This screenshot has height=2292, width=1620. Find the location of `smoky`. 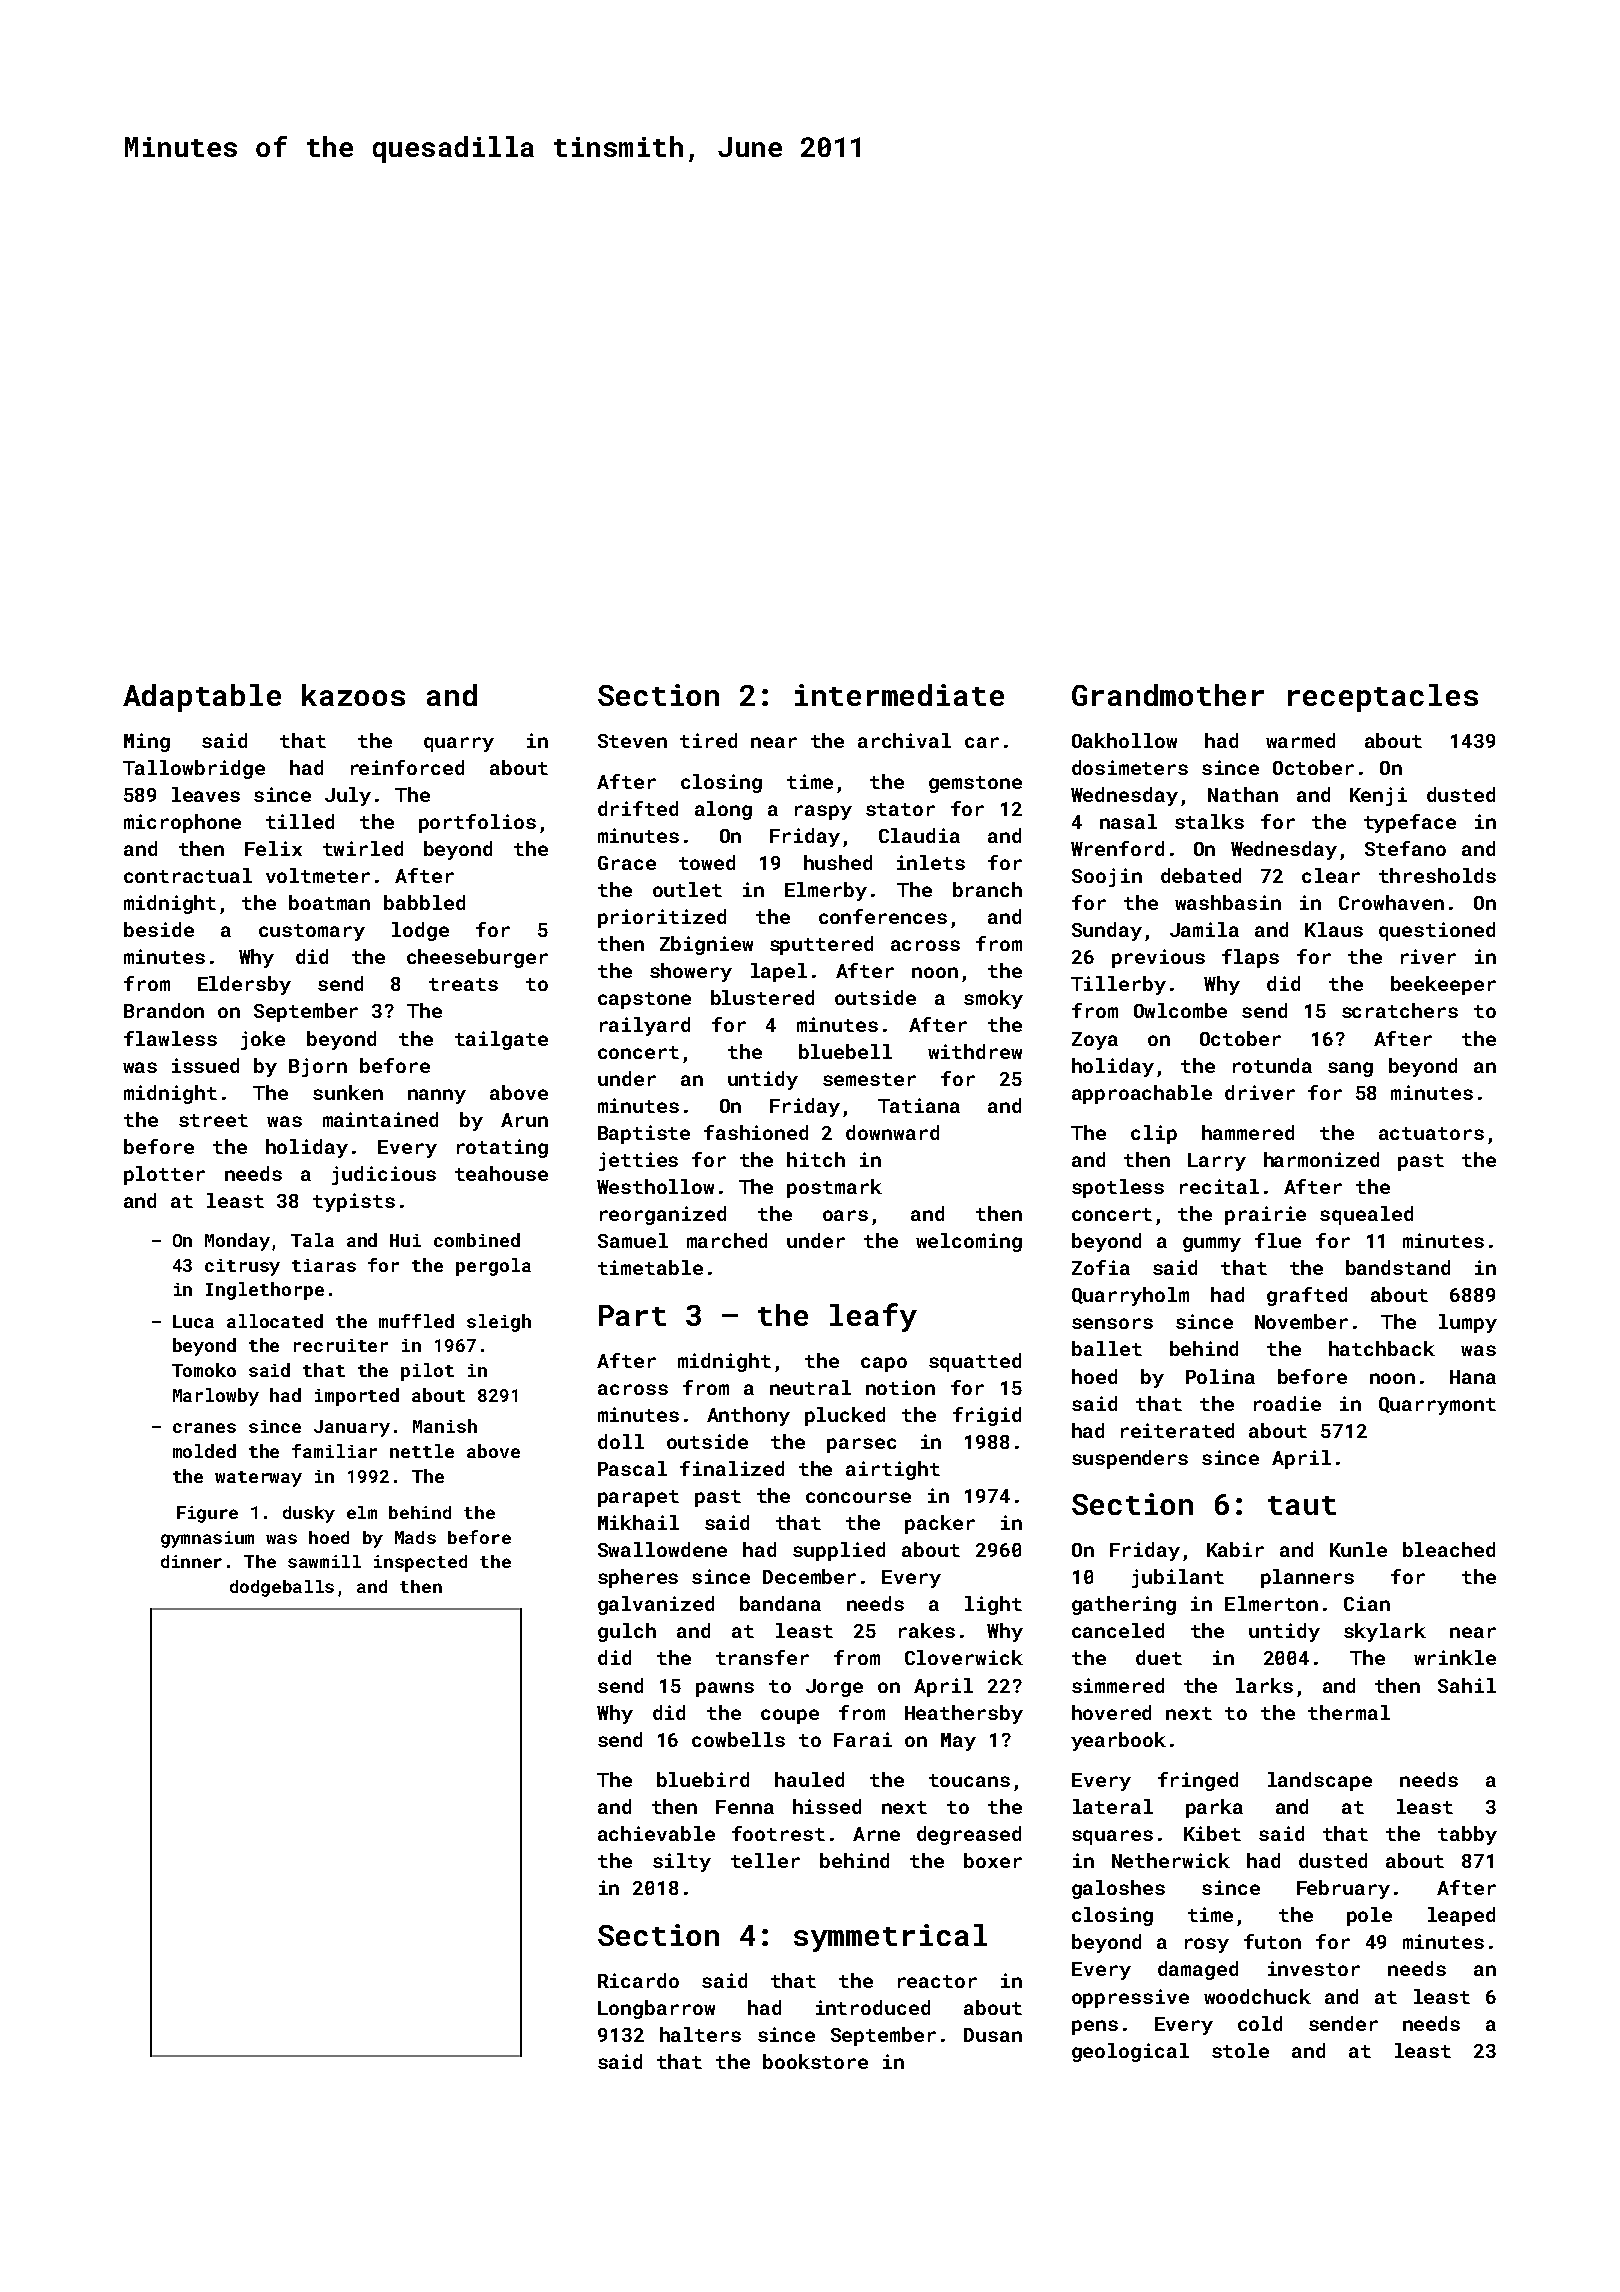

smoky is located at coordinates (993, 999).
